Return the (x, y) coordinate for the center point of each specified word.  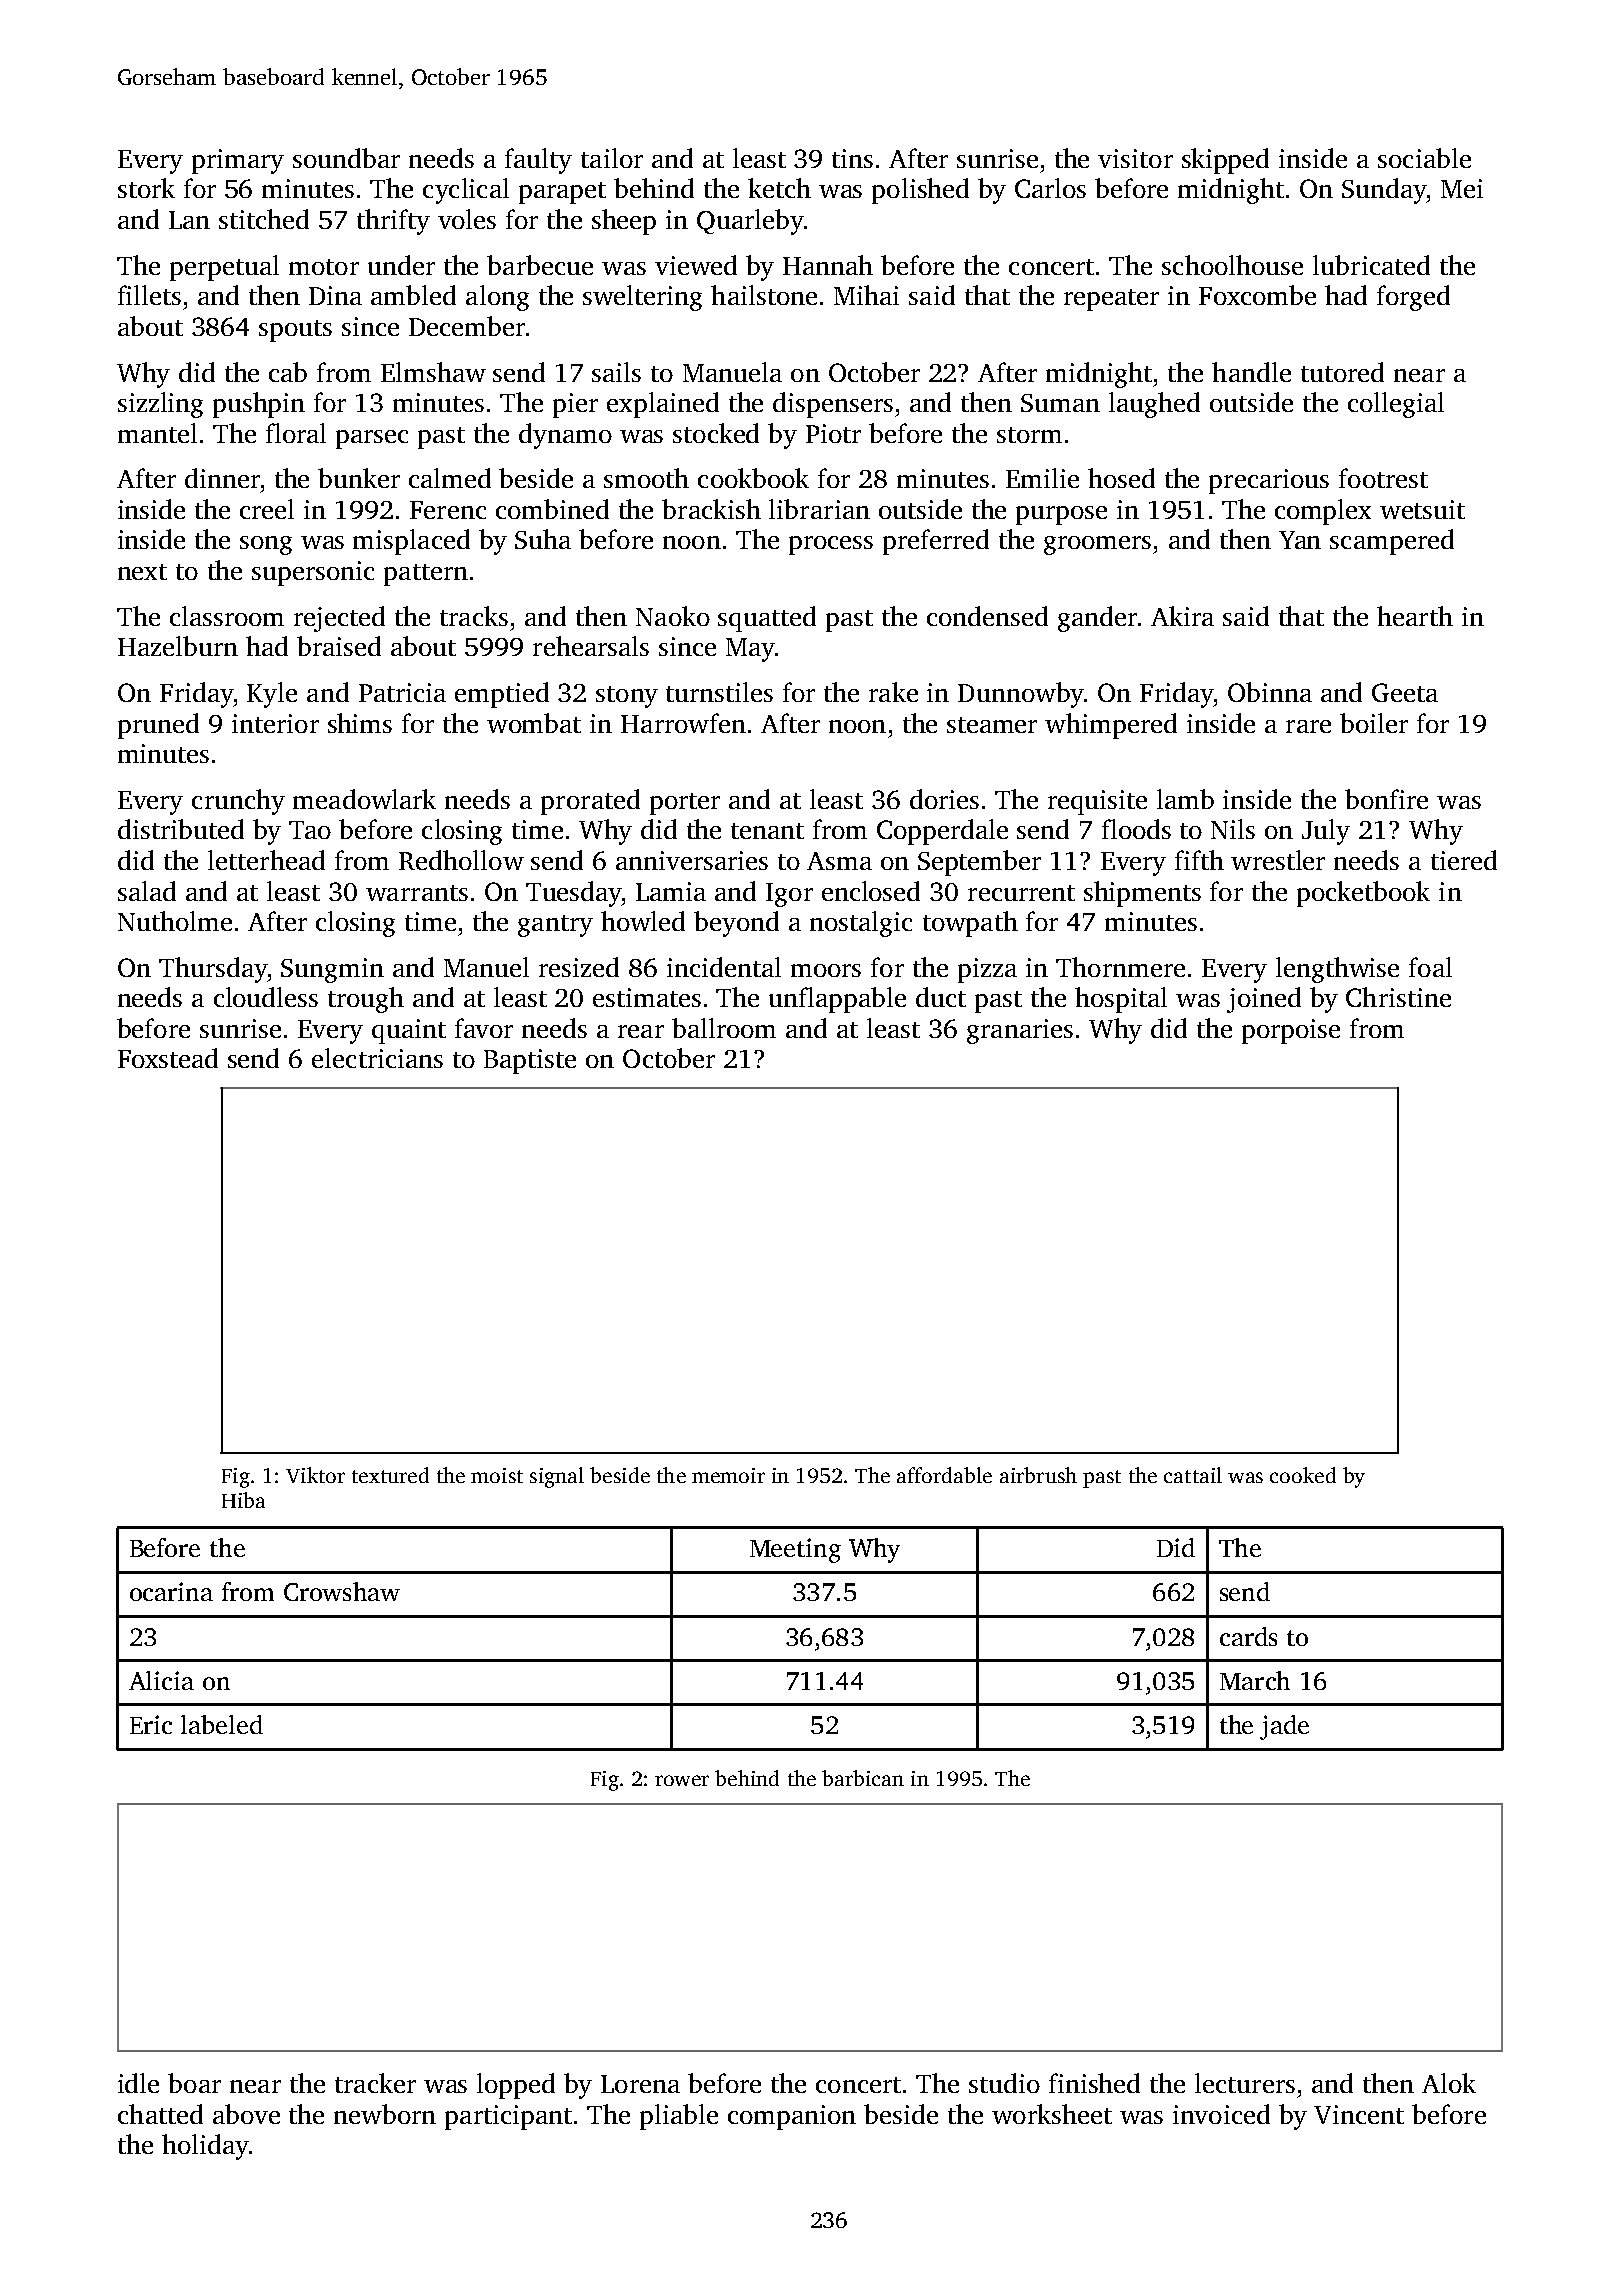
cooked (1303, 1475)
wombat (534, 723)
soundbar (346, 158)
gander (1097, 619)
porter (685, 804)
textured (390, 1475)
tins (852, 158)
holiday (205, 2147)
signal (557, 1477)
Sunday (1384, 191)
